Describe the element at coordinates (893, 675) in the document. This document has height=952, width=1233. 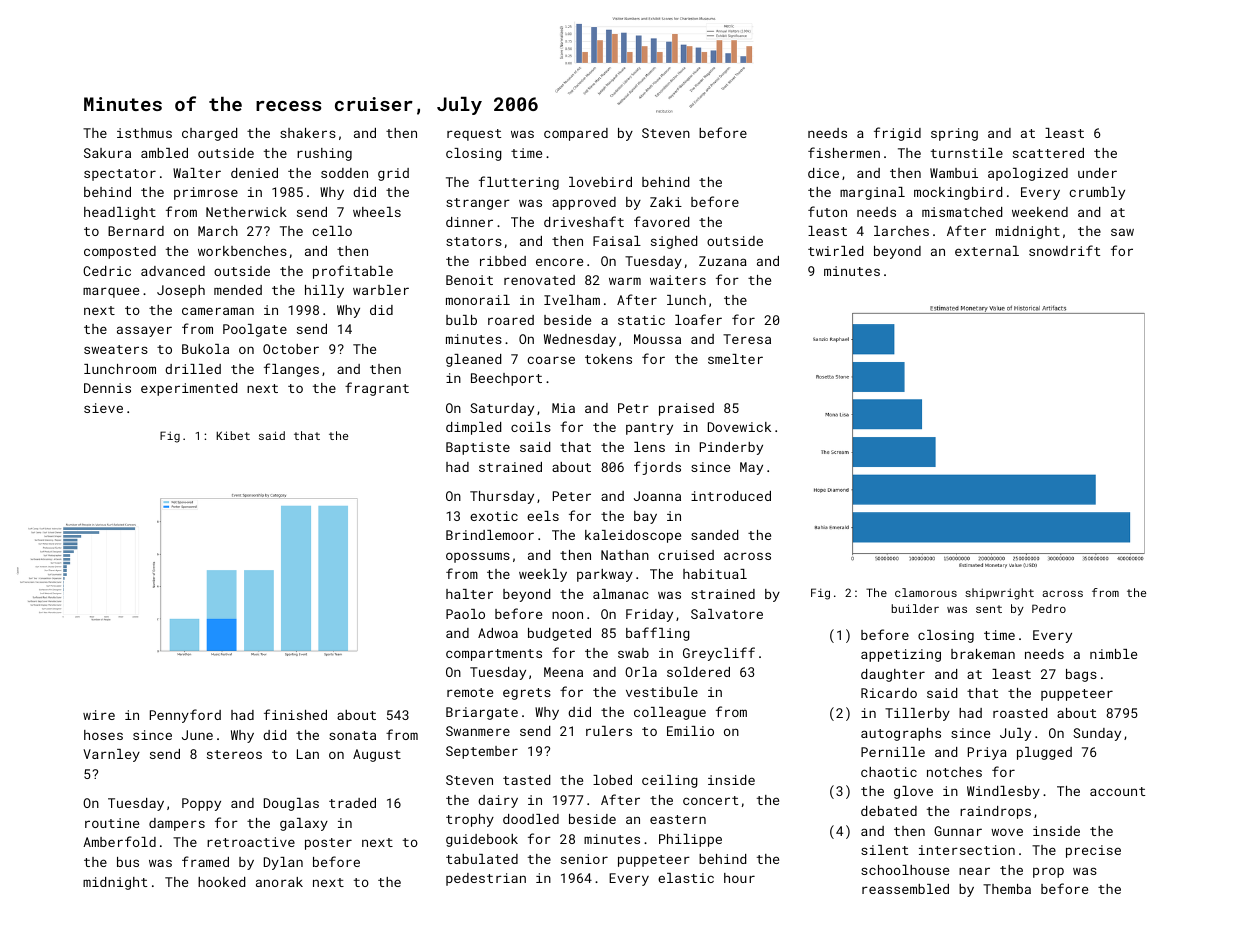
I see `daughter` at that location.
